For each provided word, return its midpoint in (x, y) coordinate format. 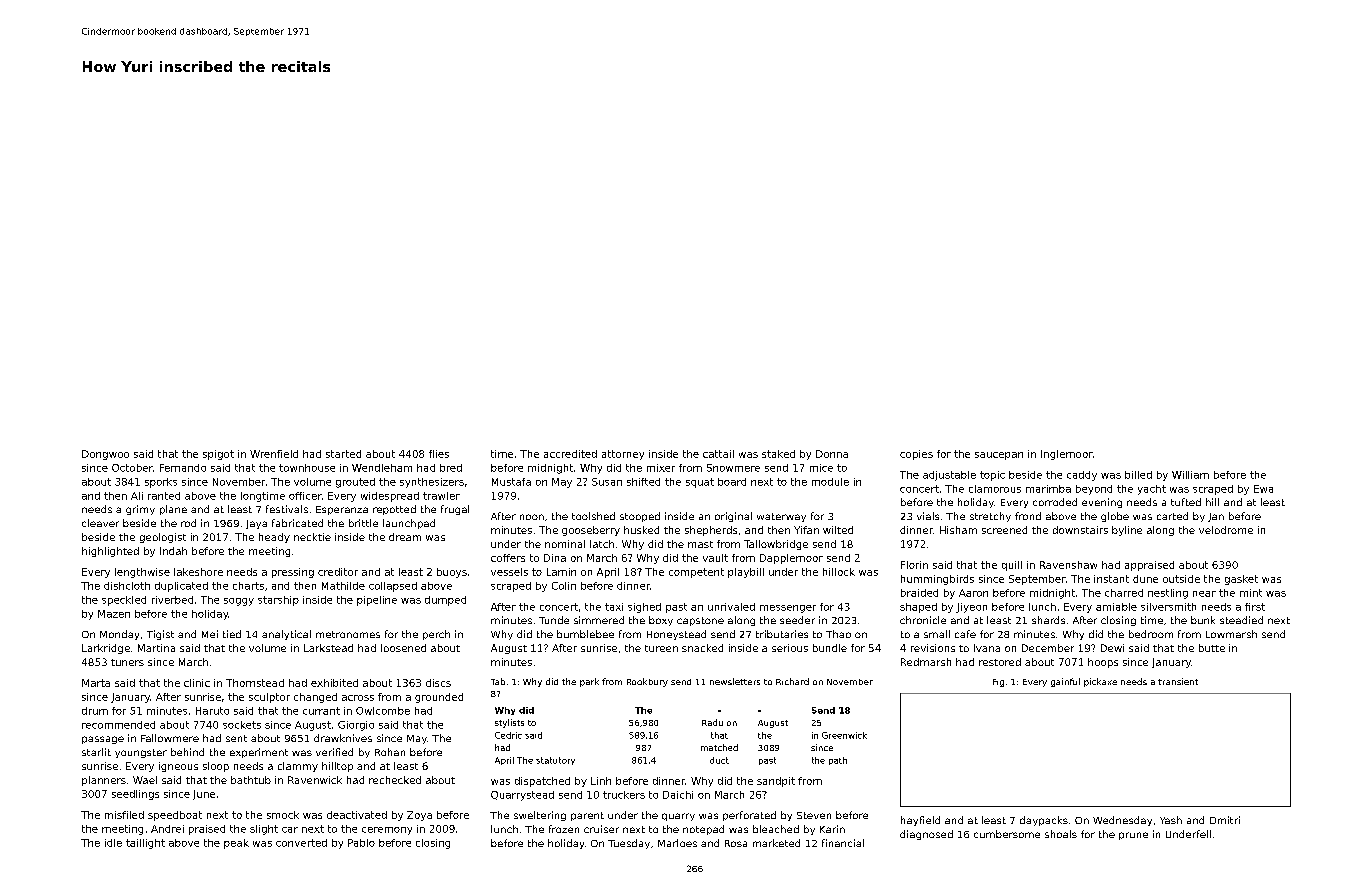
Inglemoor (1067, 455)
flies (439, 454)
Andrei (167, 829)
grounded (439, 698)
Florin (914, 565)
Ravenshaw (1068, 565)
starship (278, 601)
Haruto (212, 711)
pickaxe (1100, 682)
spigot (218, 455)
